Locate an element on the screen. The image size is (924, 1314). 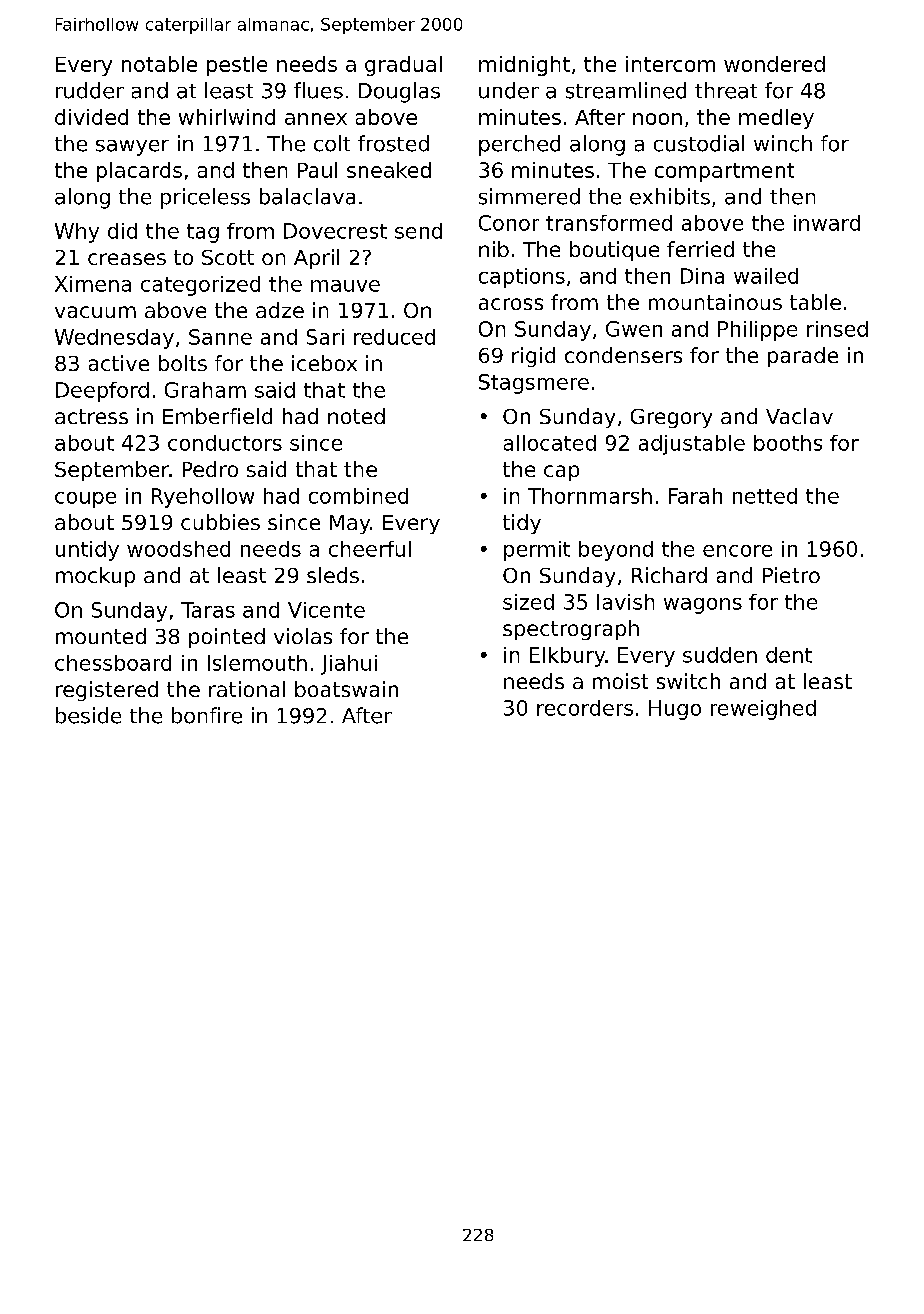
nib is located at coordinates (494, 249).
